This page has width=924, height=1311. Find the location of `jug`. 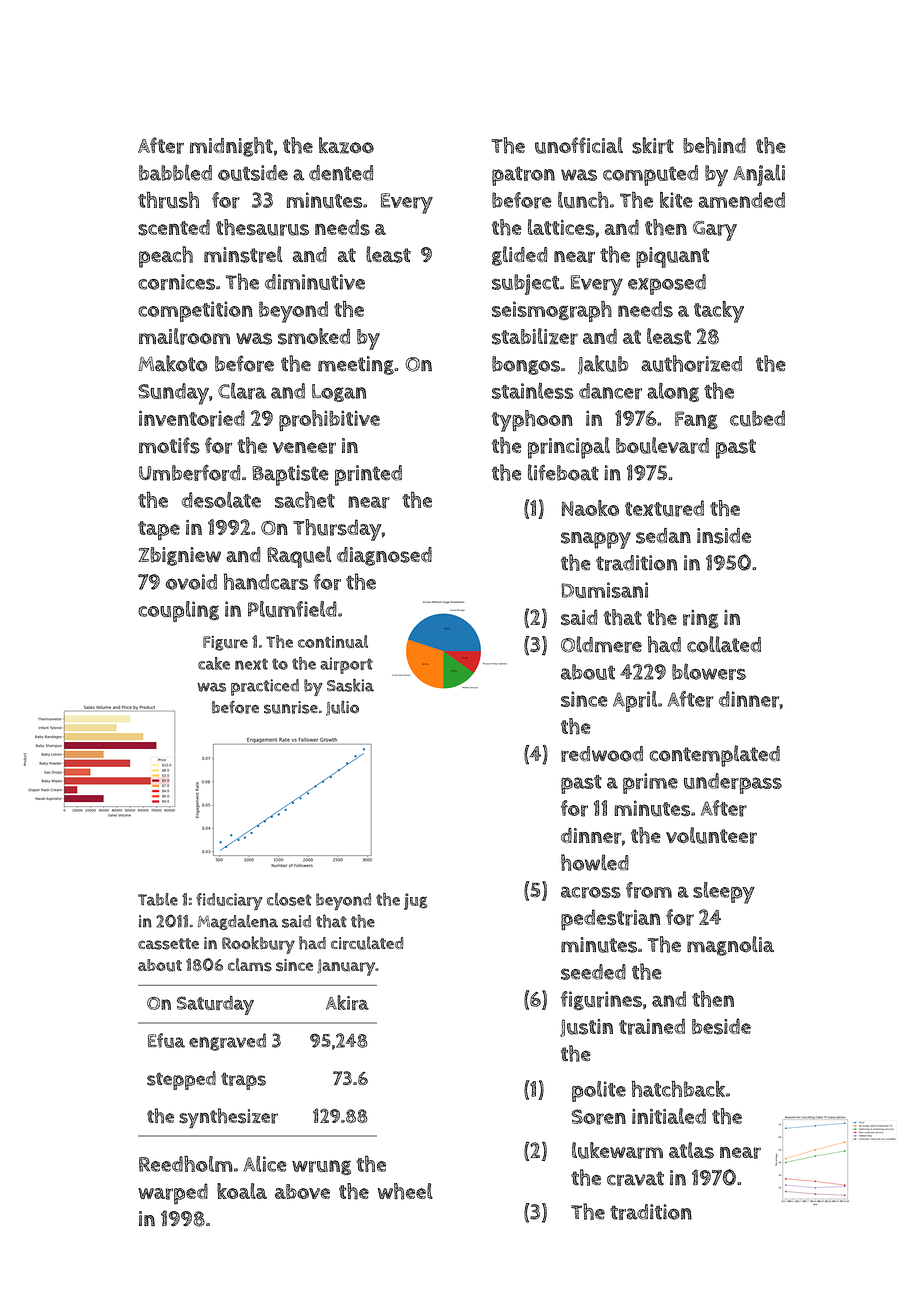

jug is located at coordinates (415, 901).
